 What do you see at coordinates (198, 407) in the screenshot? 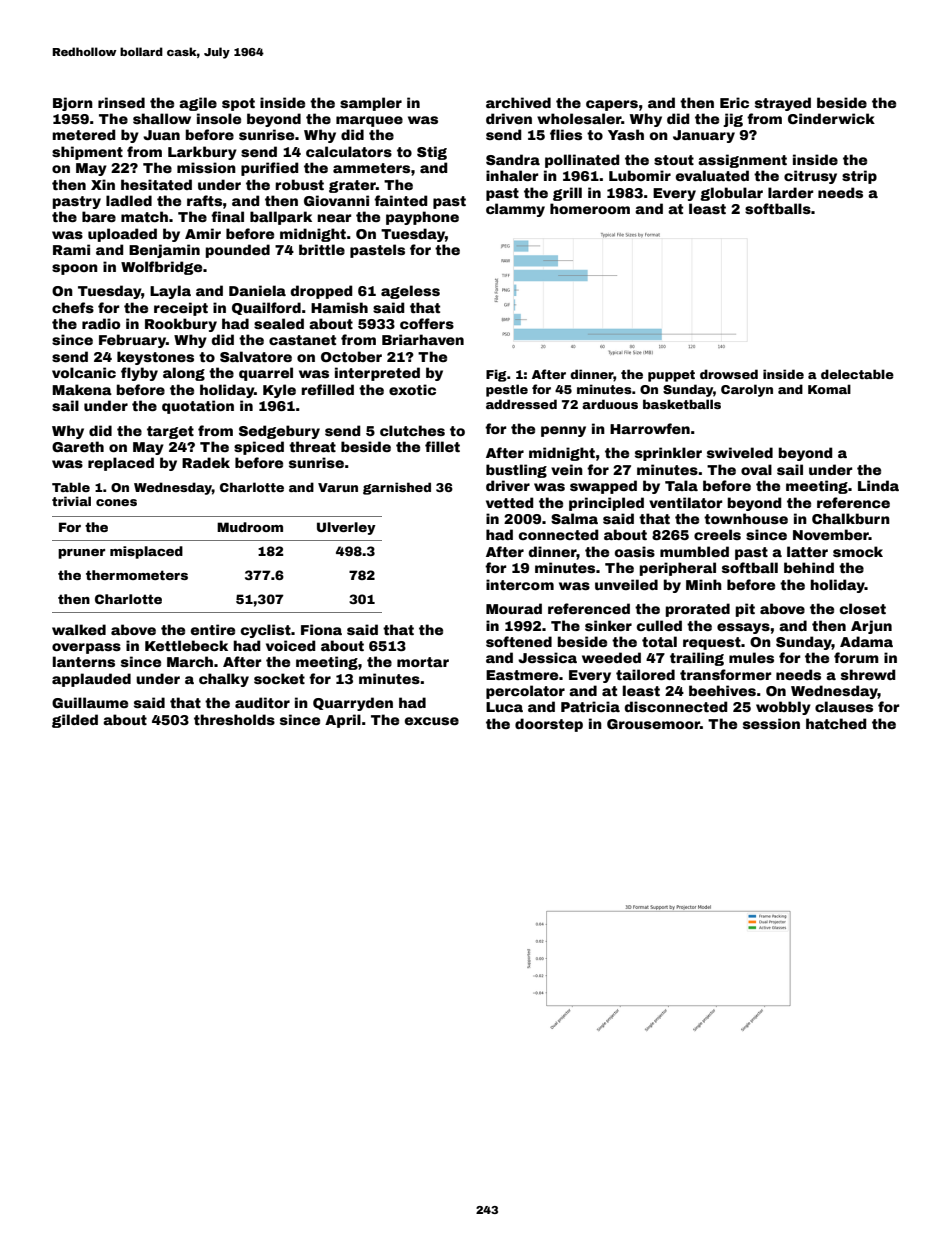
I see `quotation` at bounding box center [198, 407].
